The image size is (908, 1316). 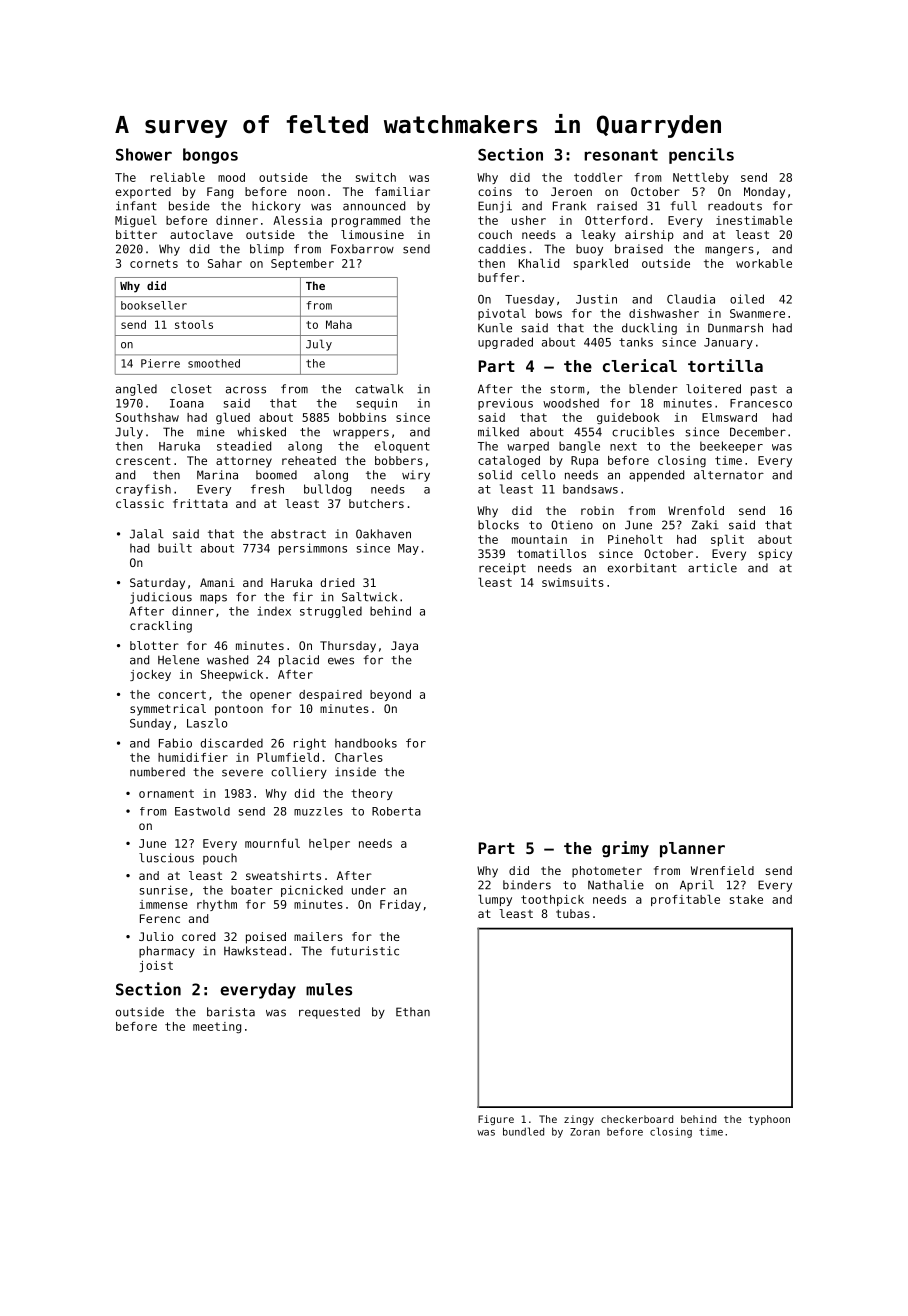 What do you see at coordinates (499, 277) in the page?
I see `buffer` at bounding box center [499, 277].
